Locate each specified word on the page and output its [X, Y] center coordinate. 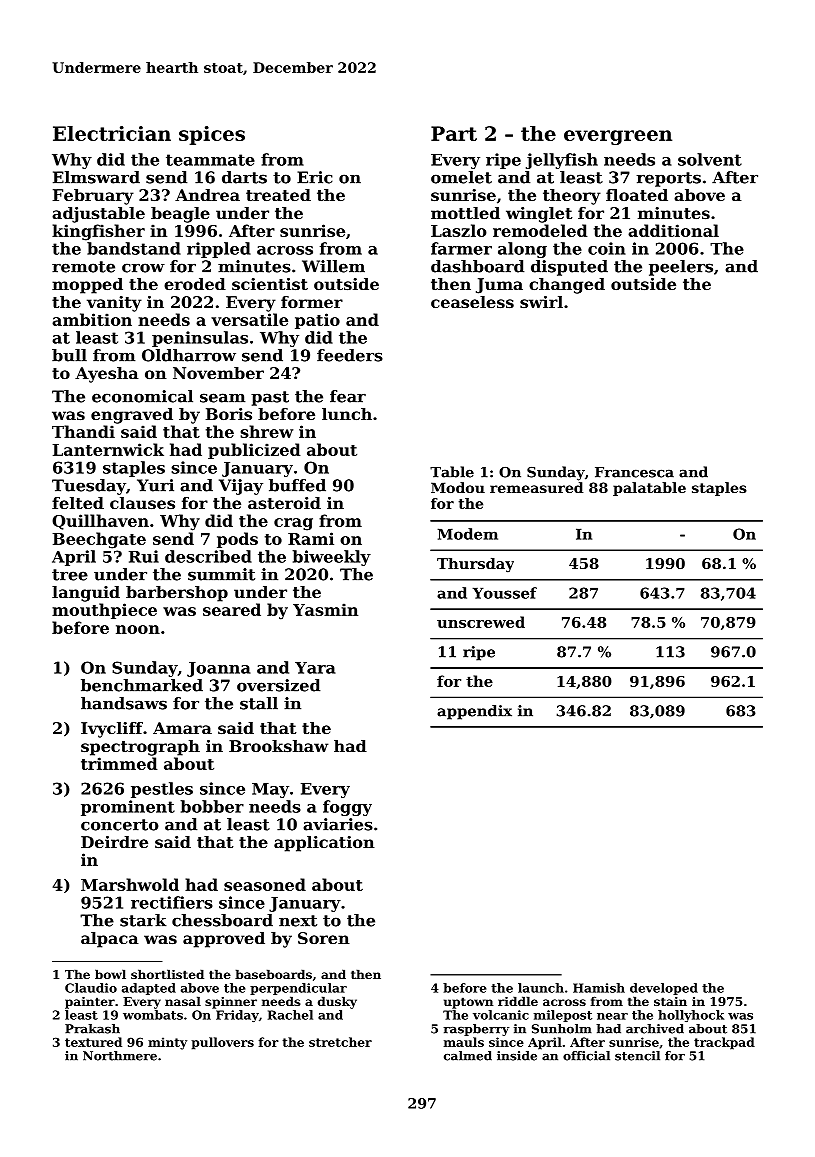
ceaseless [472, 302]
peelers [681, 268]
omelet [461, 177]
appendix [474, 712]
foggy [347, 808]
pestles [162, 790]
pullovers [222, 1043]
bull [69, 355]
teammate [210, 160]
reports [669, 179]
